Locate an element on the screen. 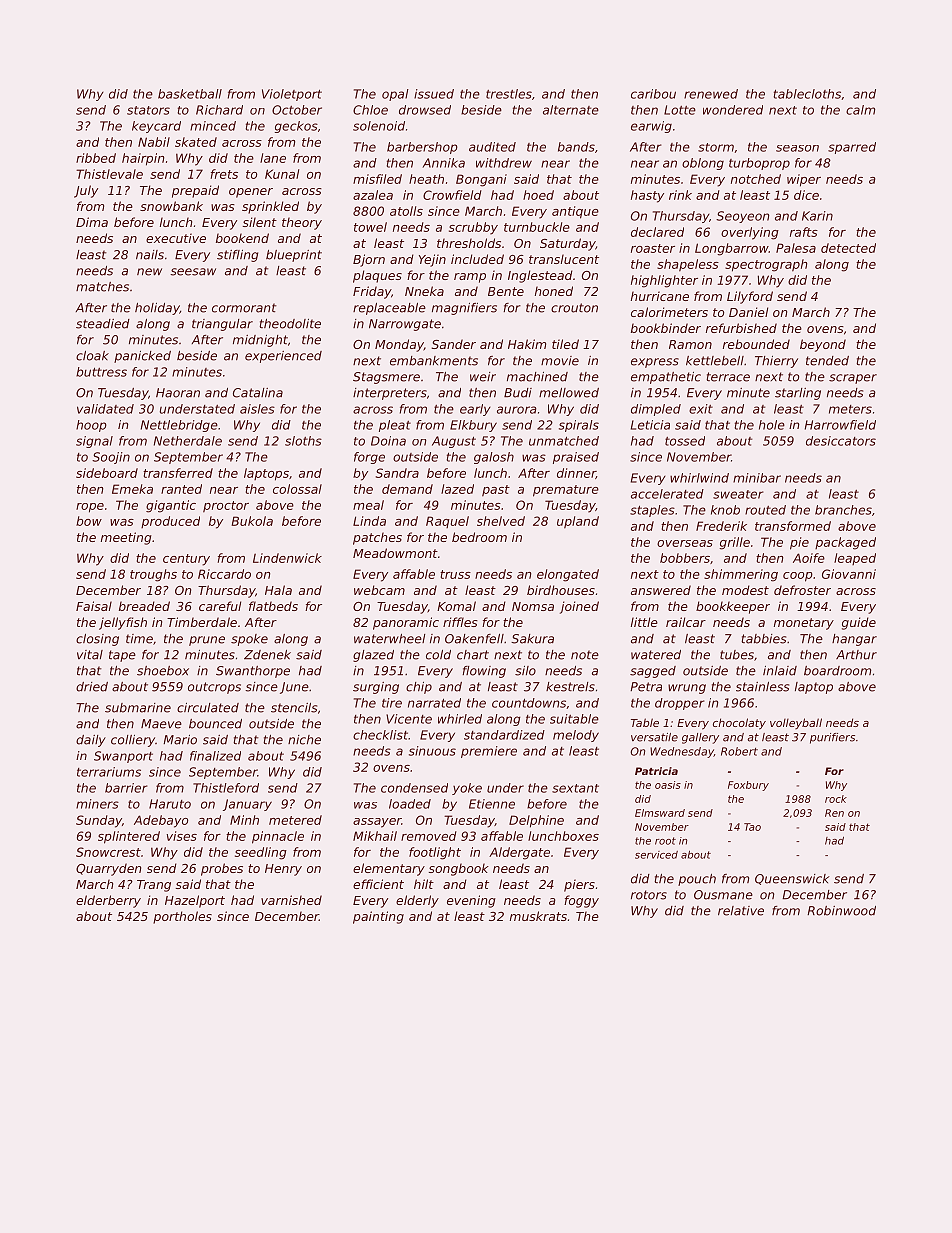 This screenshot has width=952, height=1233. ribbed is located at coordinates (96, 158).
